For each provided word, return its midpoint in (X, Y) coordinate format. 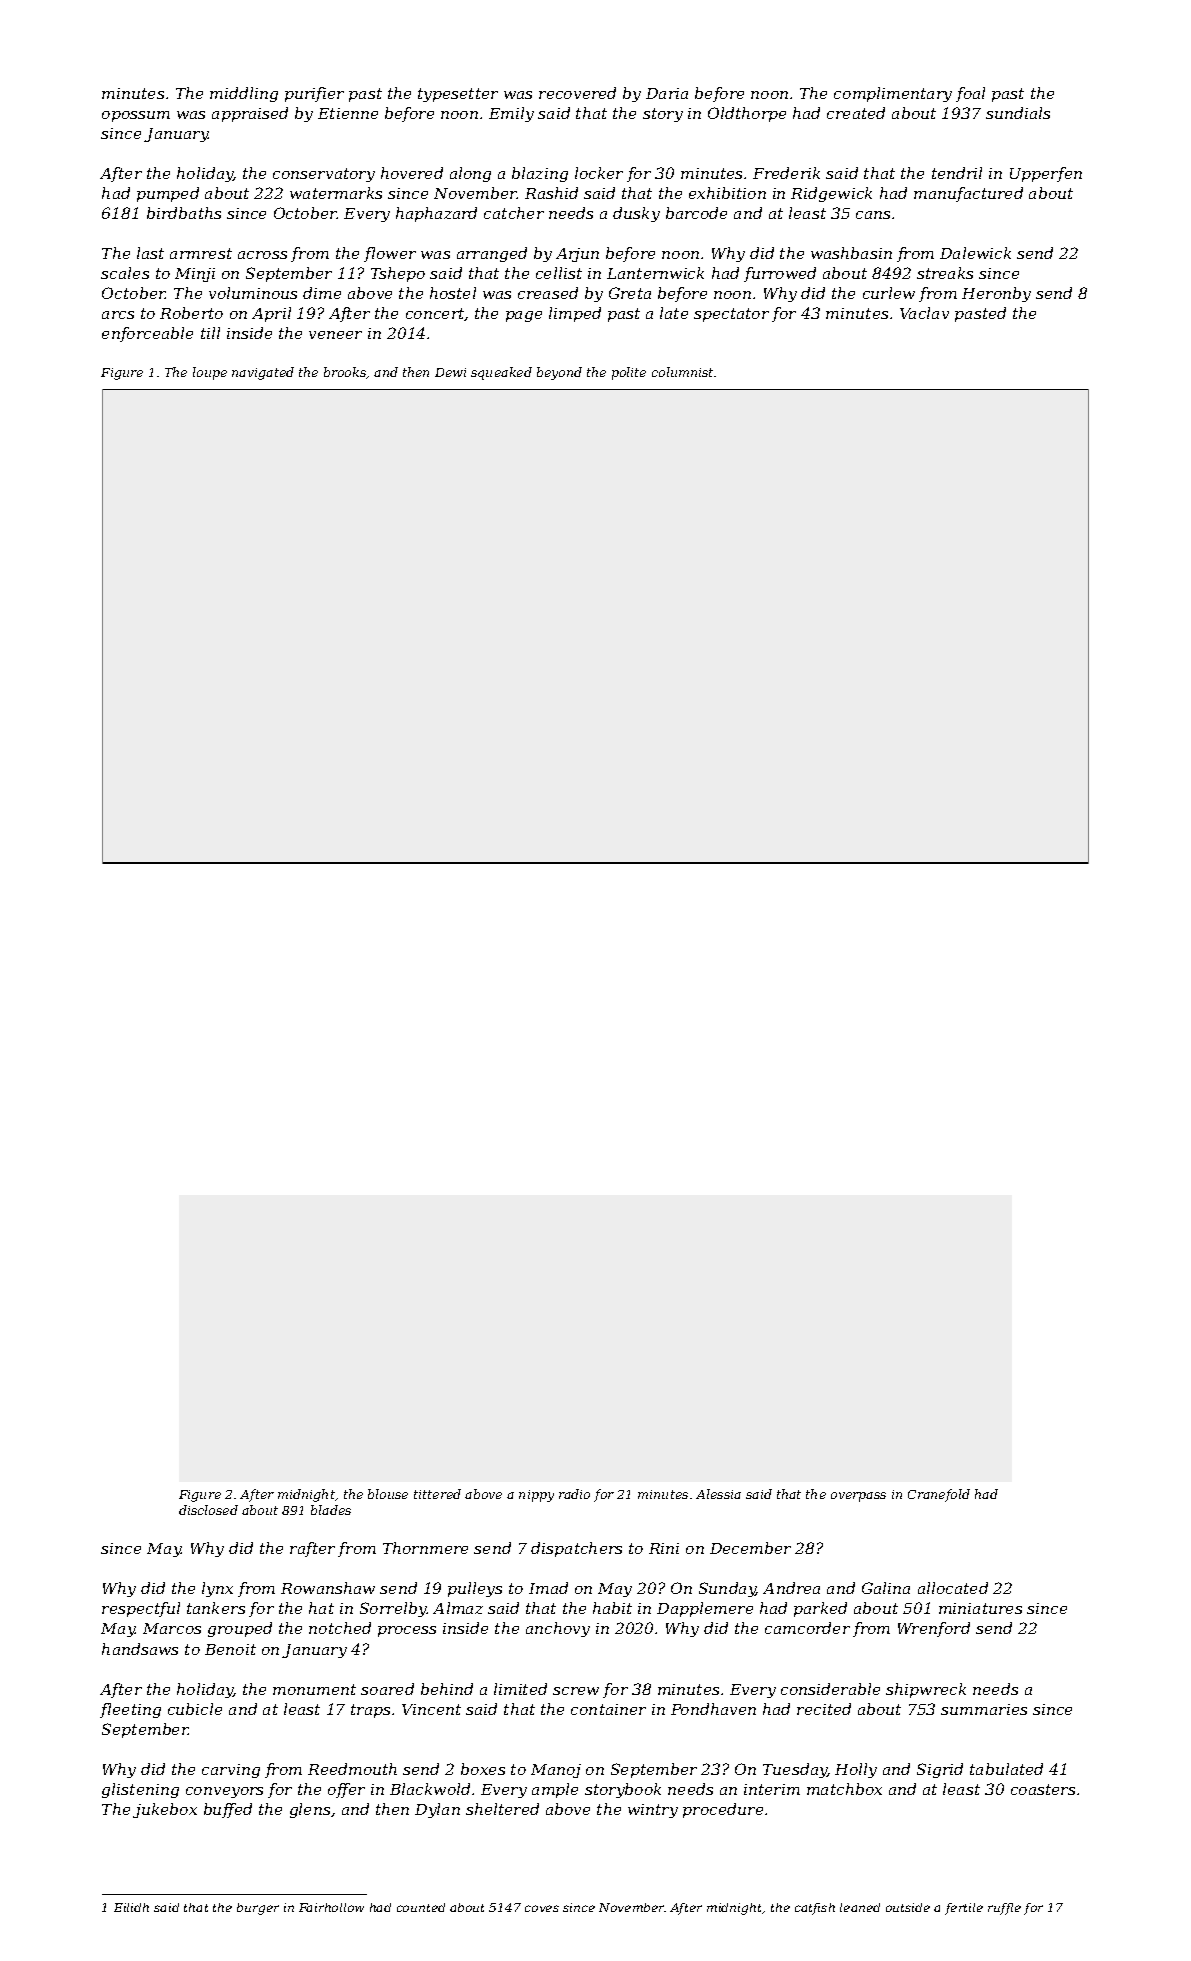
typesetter (458, 95)
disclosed (208, 1510)
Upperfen (1046, 174)
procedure (723, 1810)
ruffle (1004, 1909)
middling (244, 94)
